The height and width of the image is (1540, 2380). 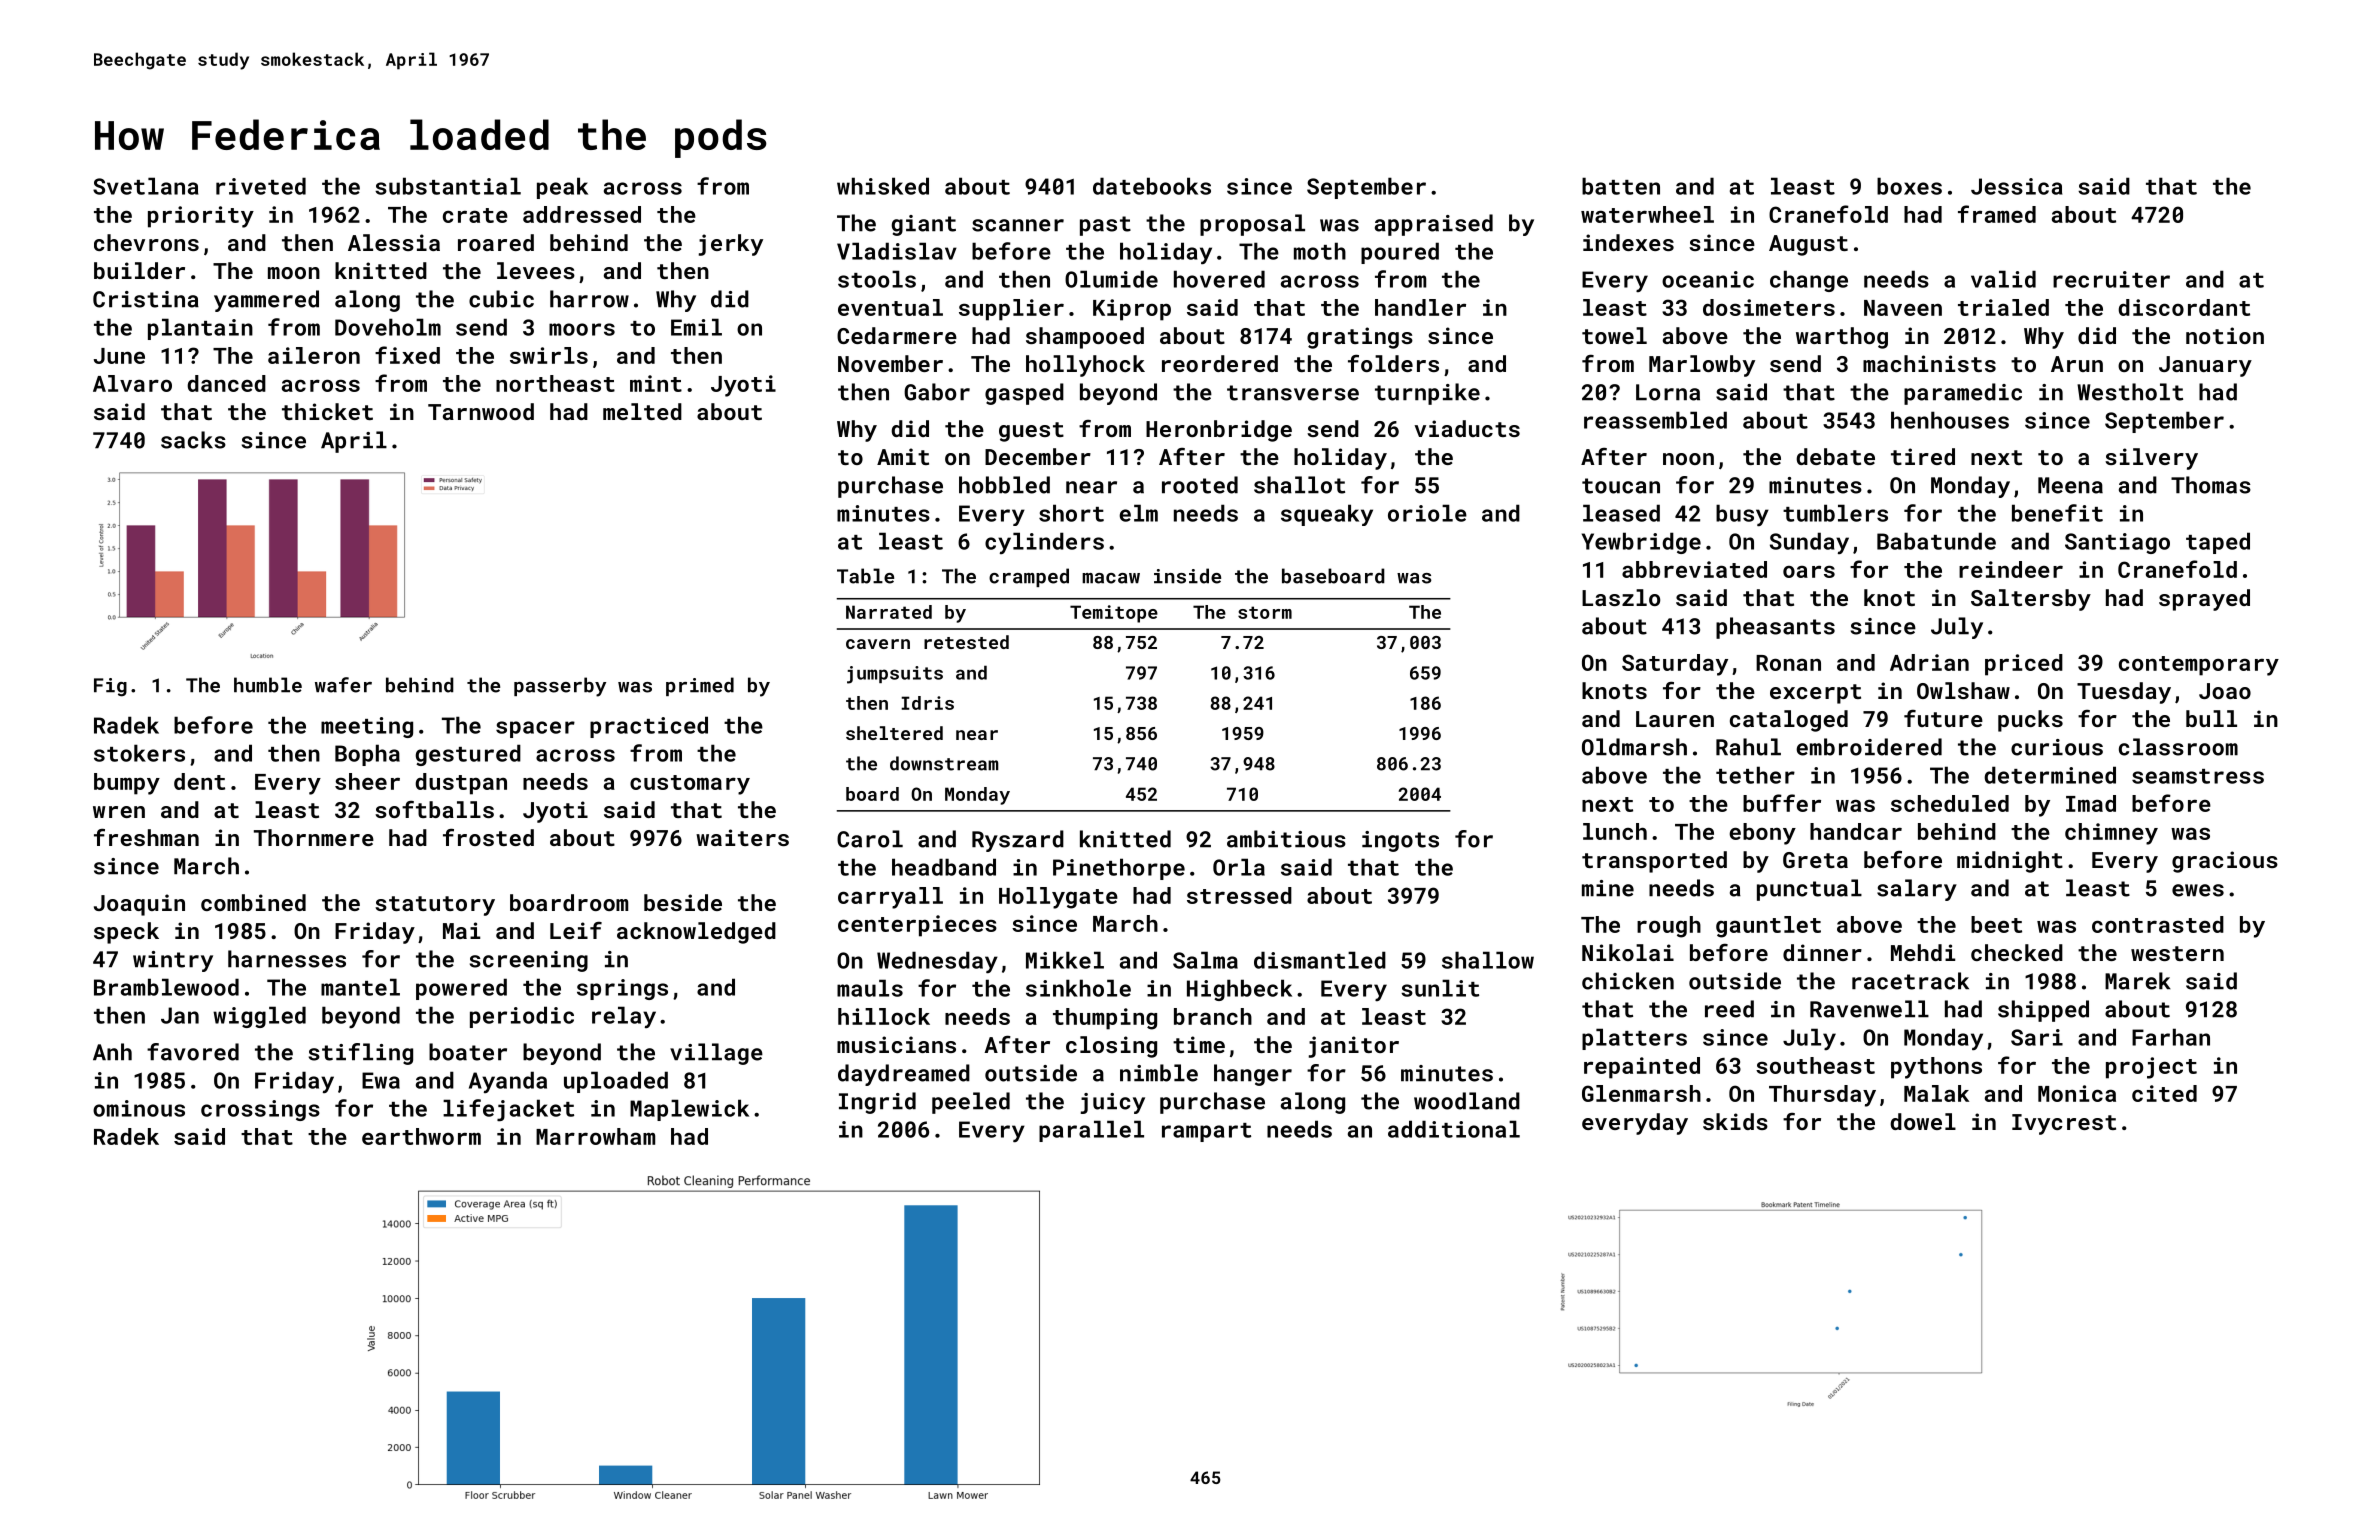 I want to click on viaducts, so click(x=1467, y=428).
